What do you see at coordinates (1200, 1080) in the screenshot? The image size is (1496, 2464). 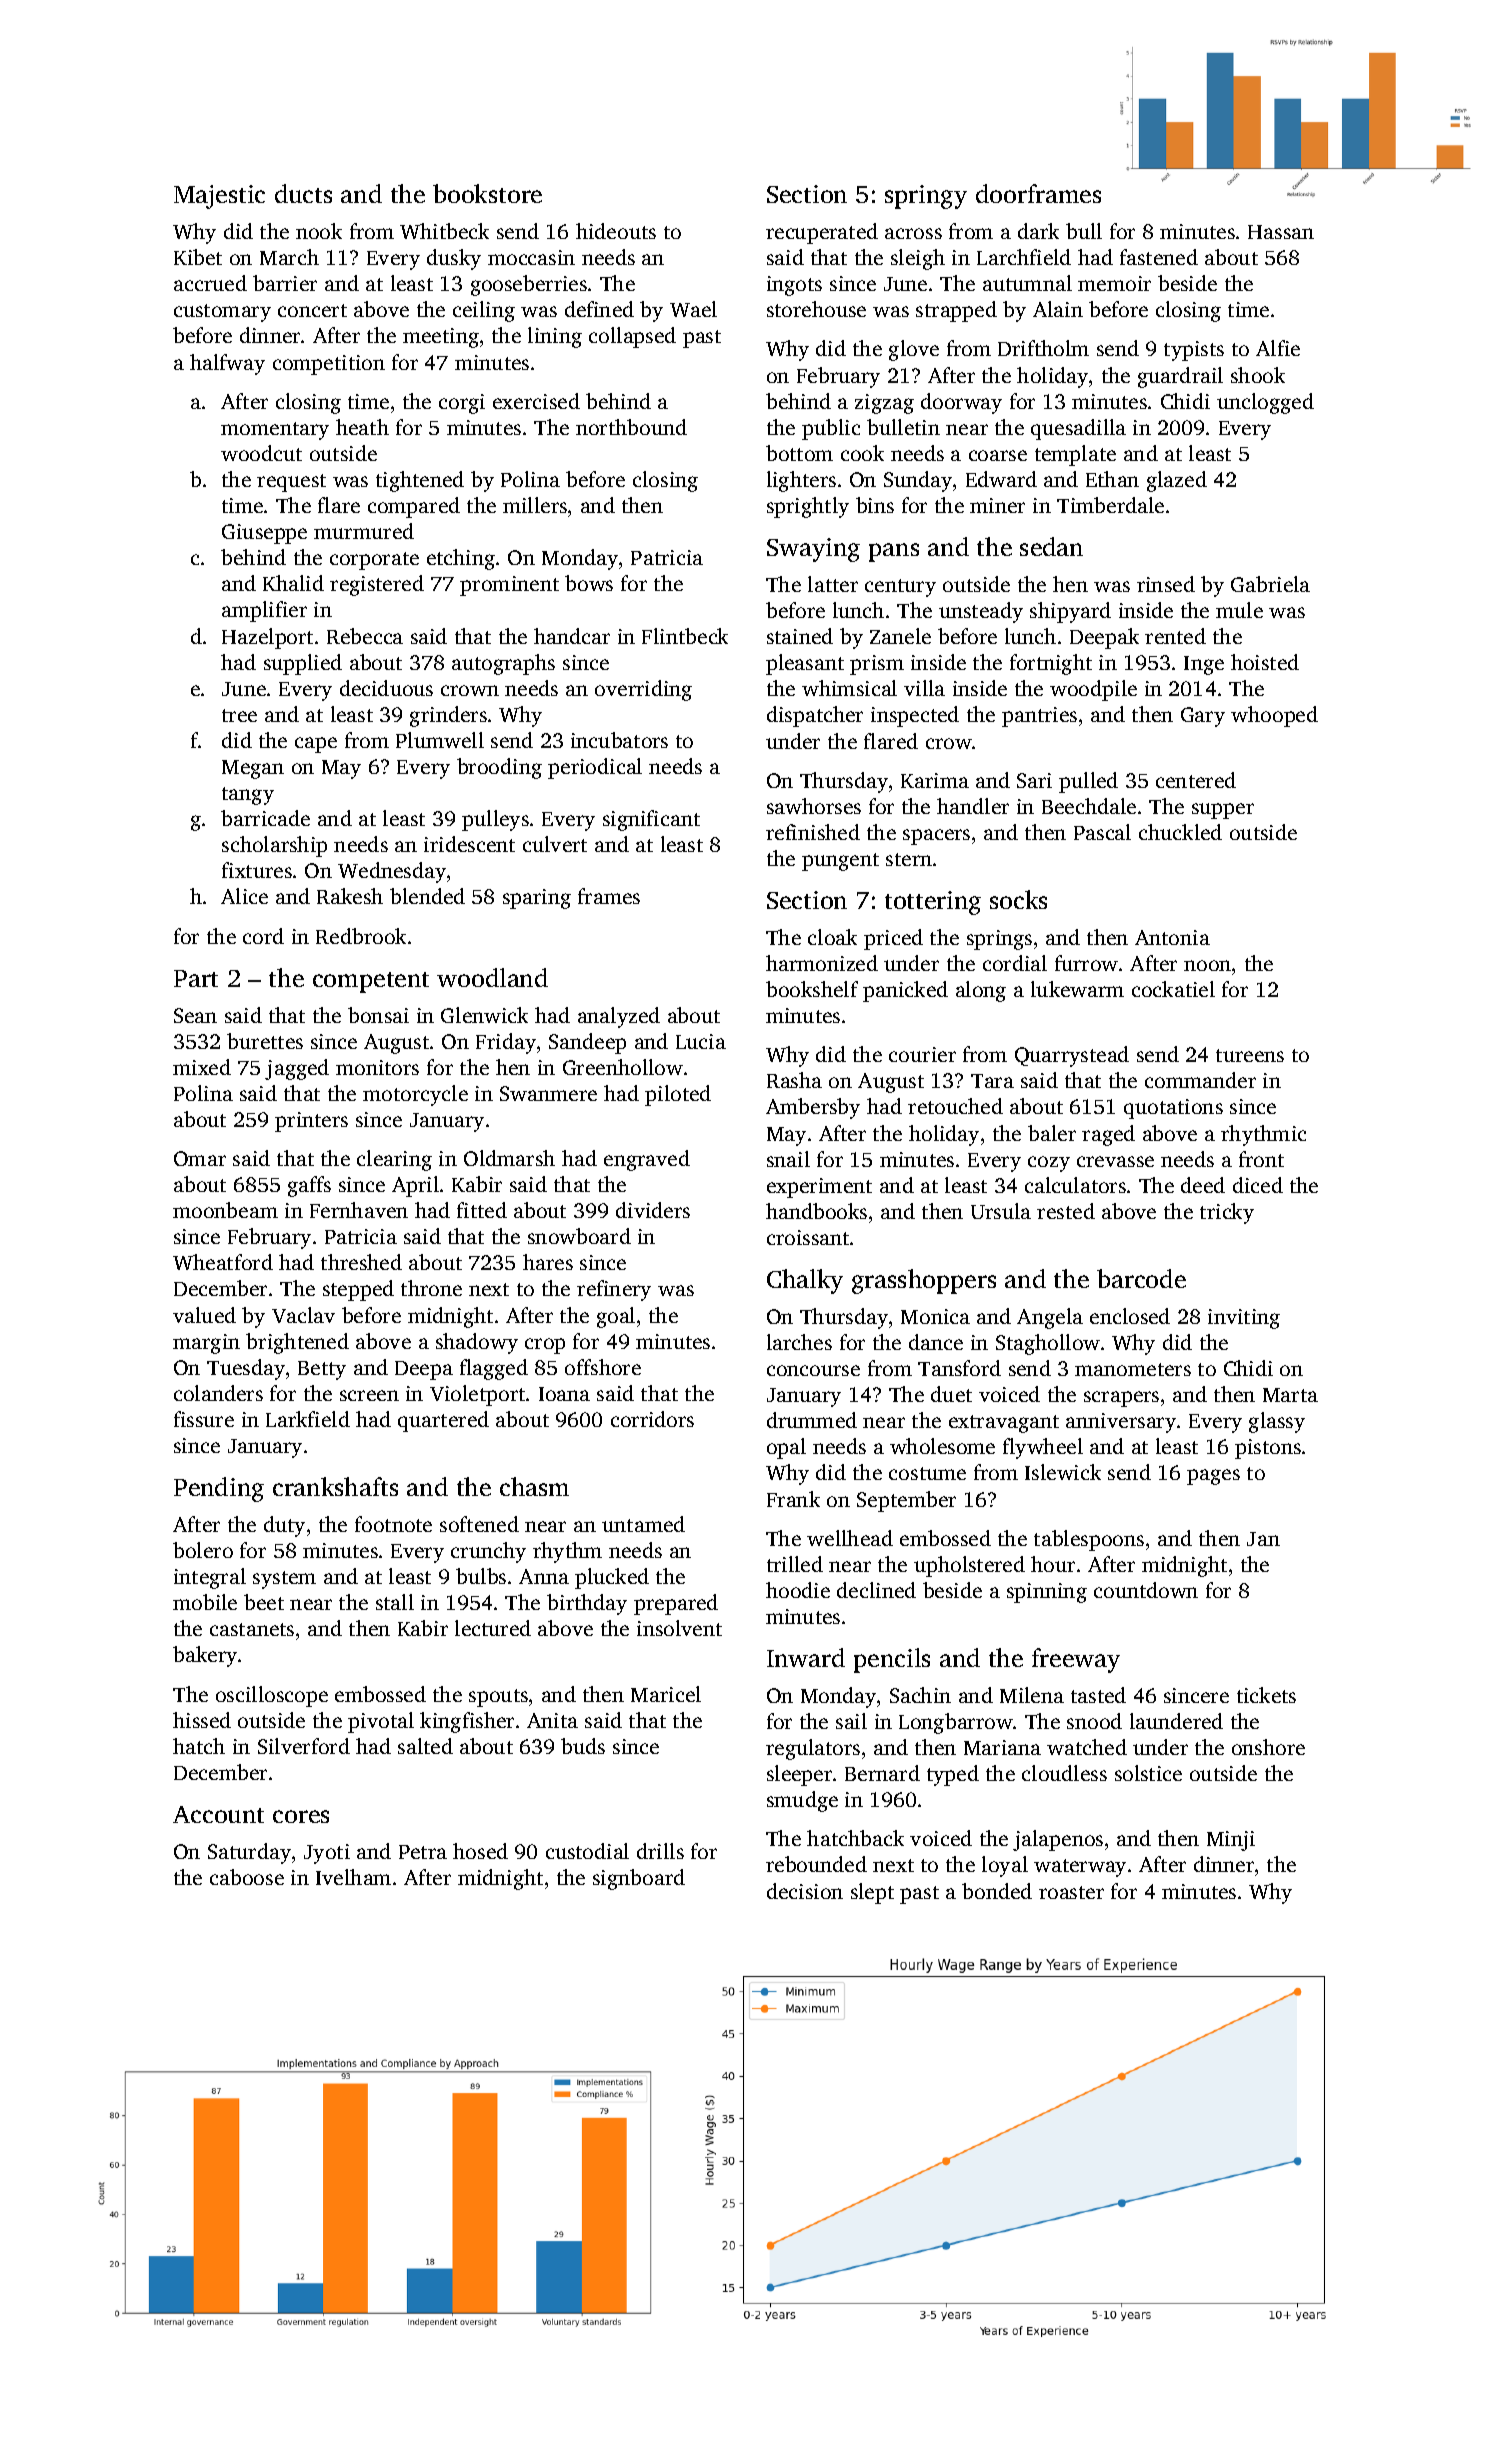 I see `commander` at bounding box center [1200, 1080].
